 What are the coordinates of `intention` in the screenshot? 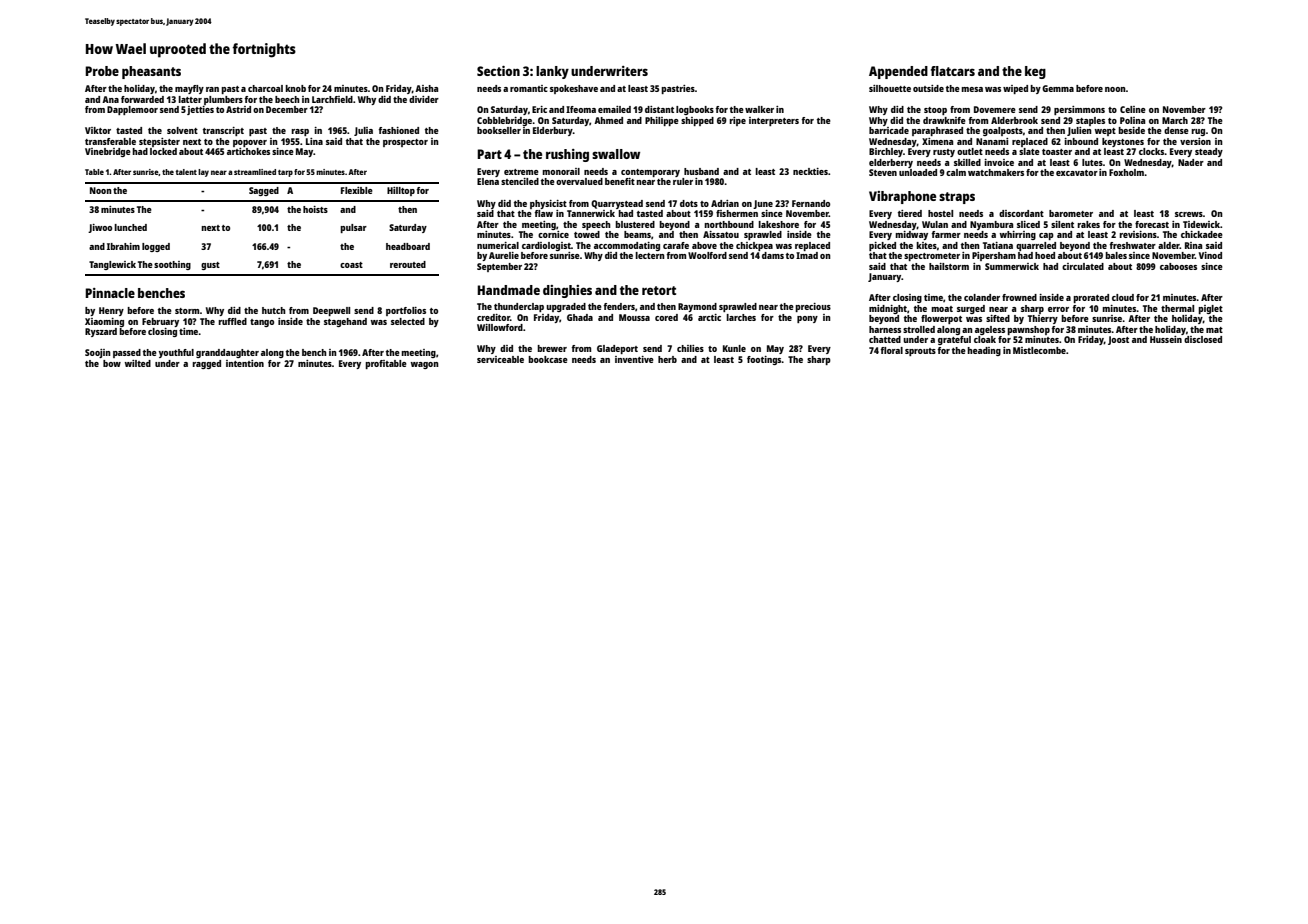 It's located at (245, 363).
